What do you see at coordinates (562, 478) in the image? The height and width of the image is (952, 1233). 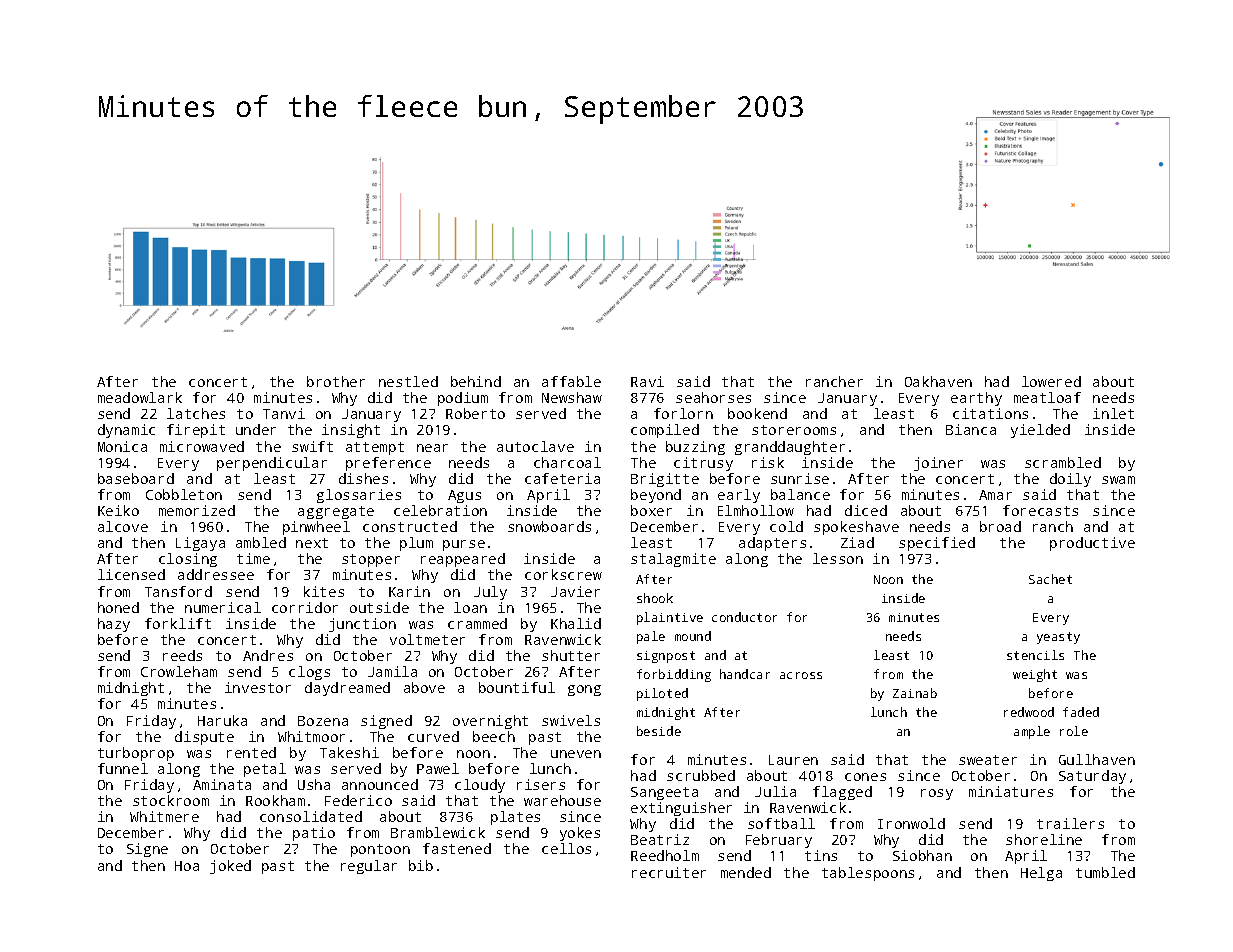 I see `cafeteria` at bounding box center [562, 478].
